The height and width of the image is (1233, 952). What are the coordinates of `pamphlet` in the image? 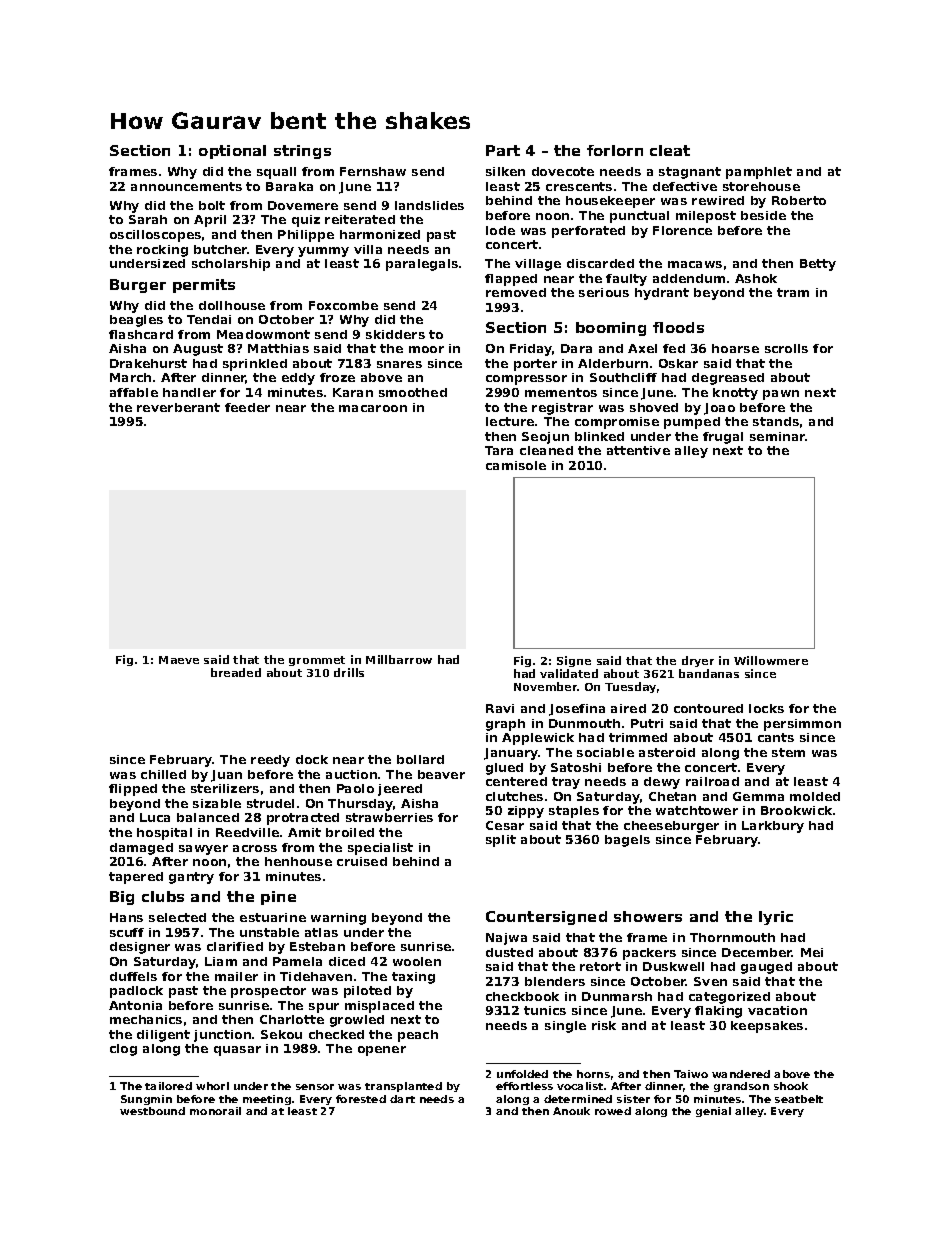 It's located at (759, 173).
